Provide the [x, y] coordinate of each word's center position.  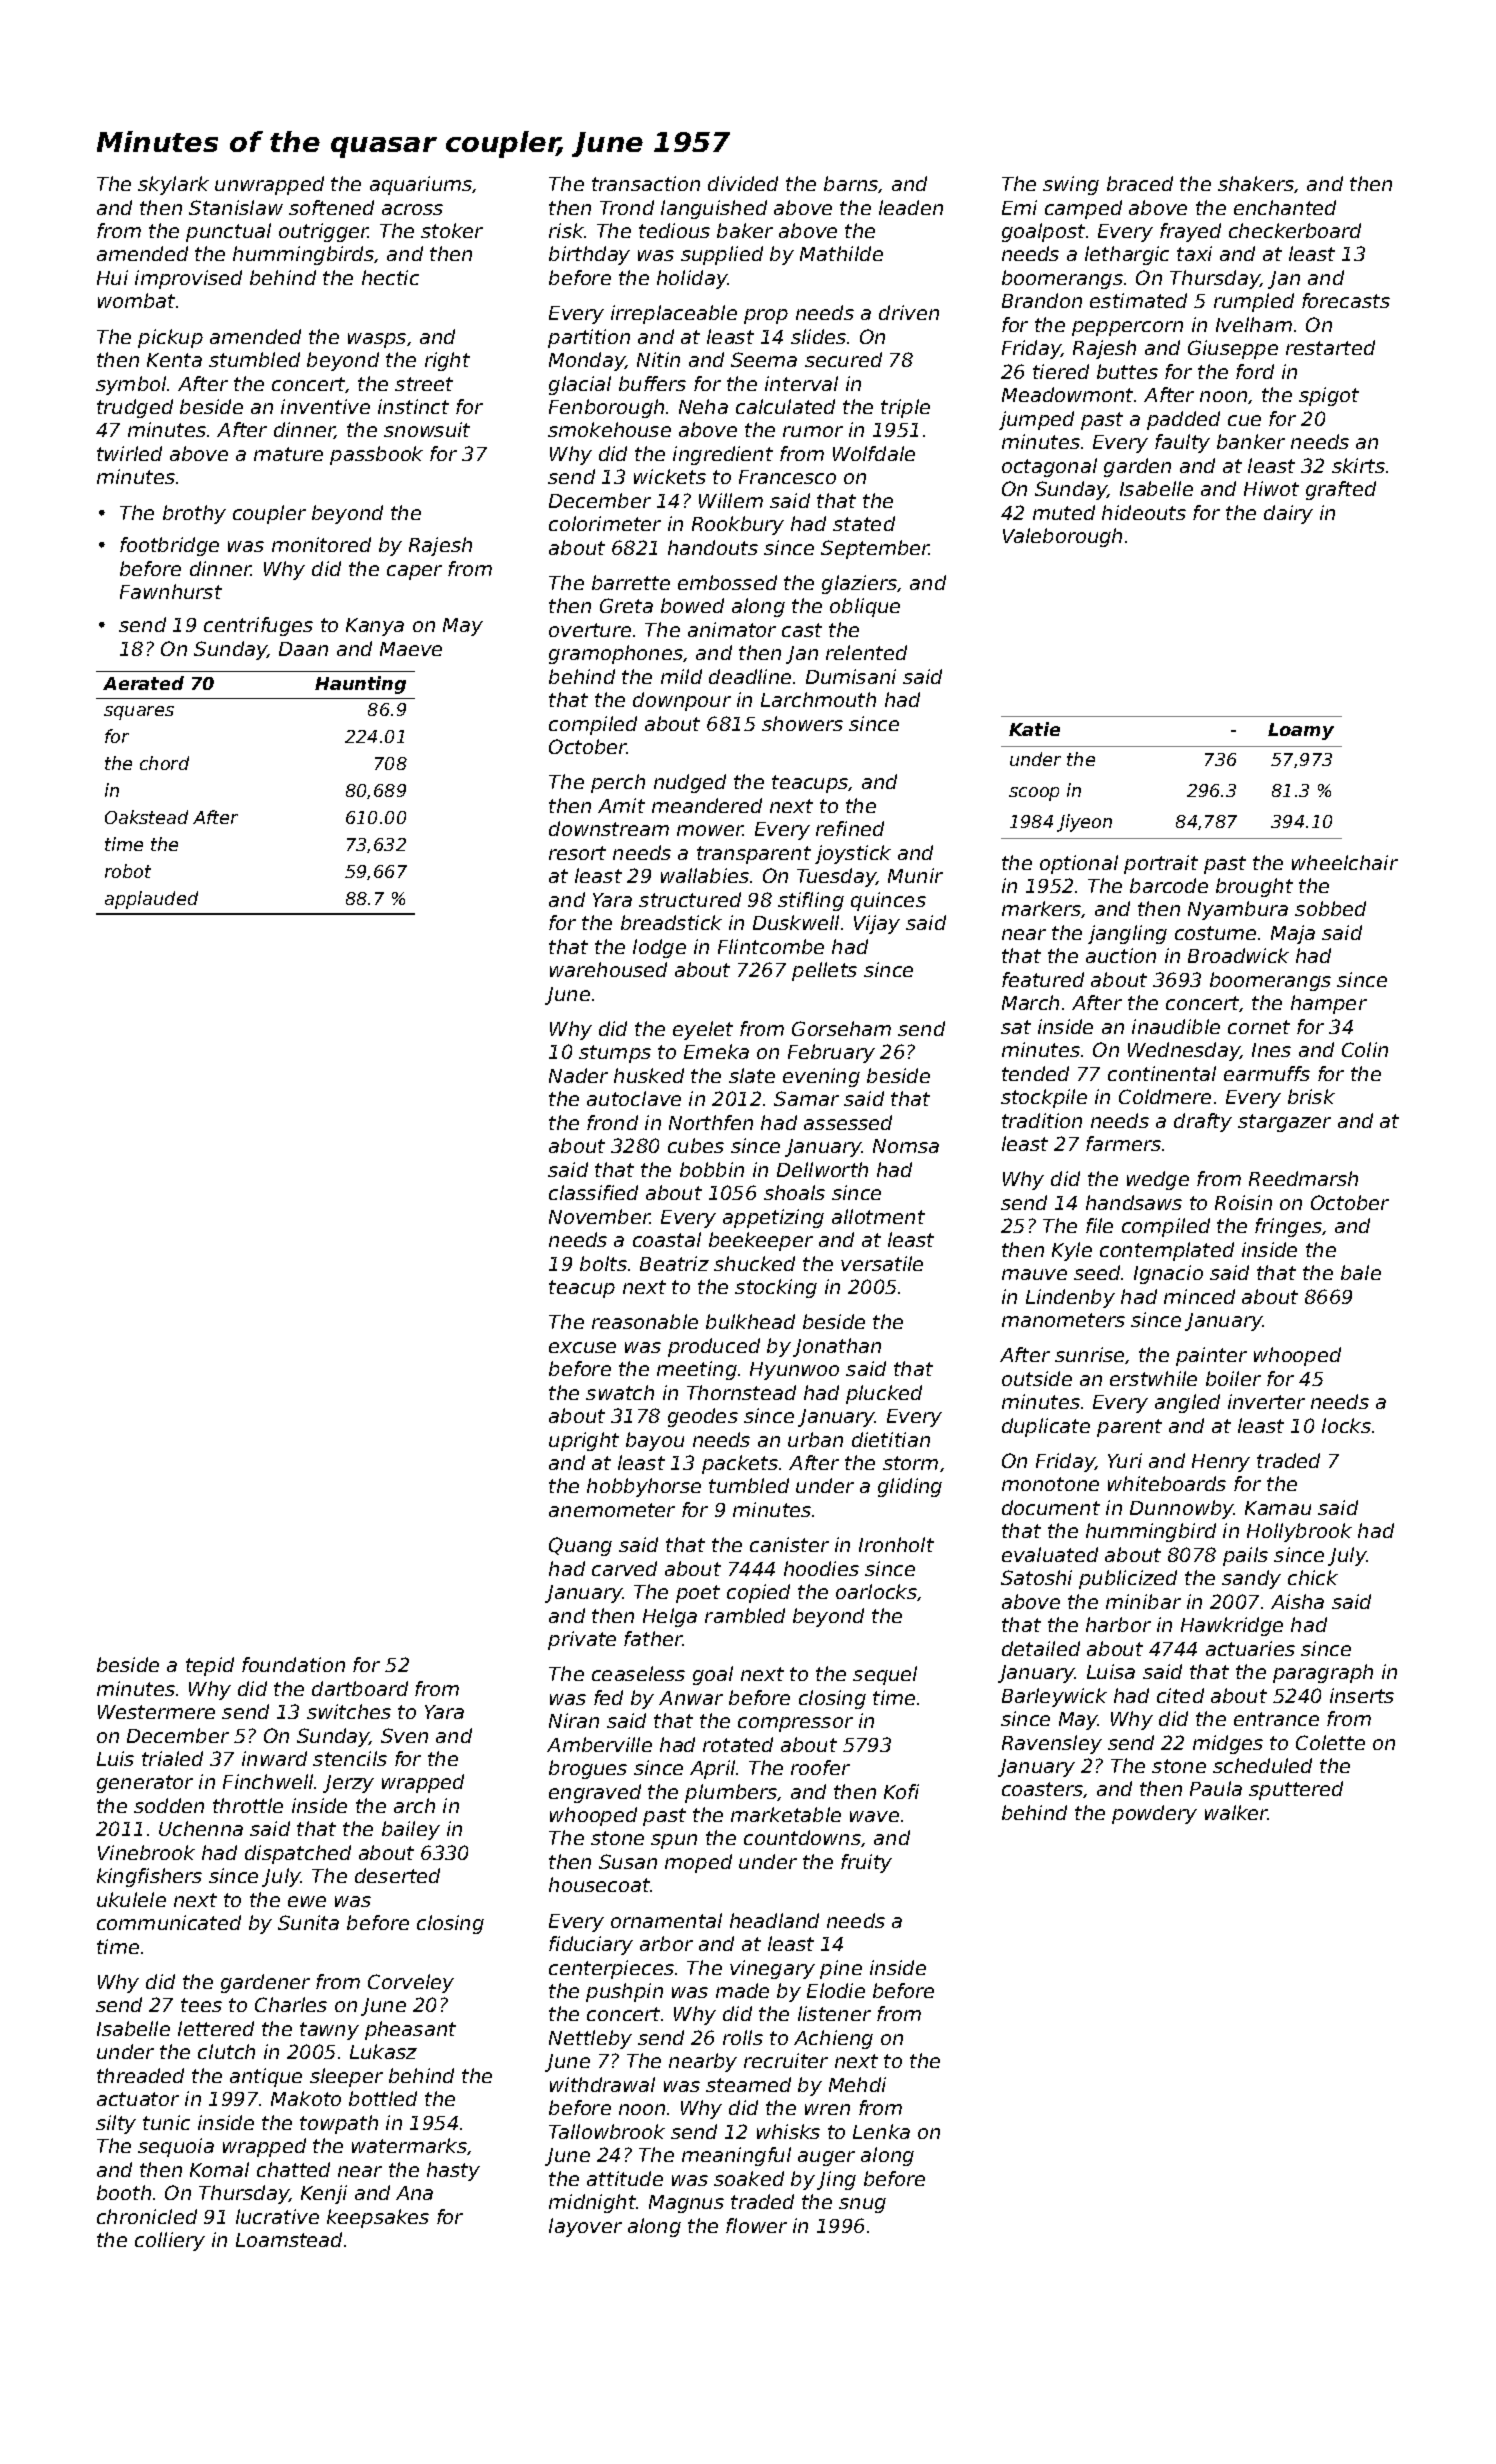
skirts [1358, 465]
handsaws [1134, 1202]
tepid [210, 1666]
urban [815, 1439]
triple [905, 408]
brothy [194, 514]
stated [864, 523]
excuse [582, 1347]
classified [593, 1192]
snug [862, 2205]
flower [756, 2225]
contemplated [1167, 1251]
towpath [339, 2124]
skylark [173, 185]
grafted [1341, 490]
